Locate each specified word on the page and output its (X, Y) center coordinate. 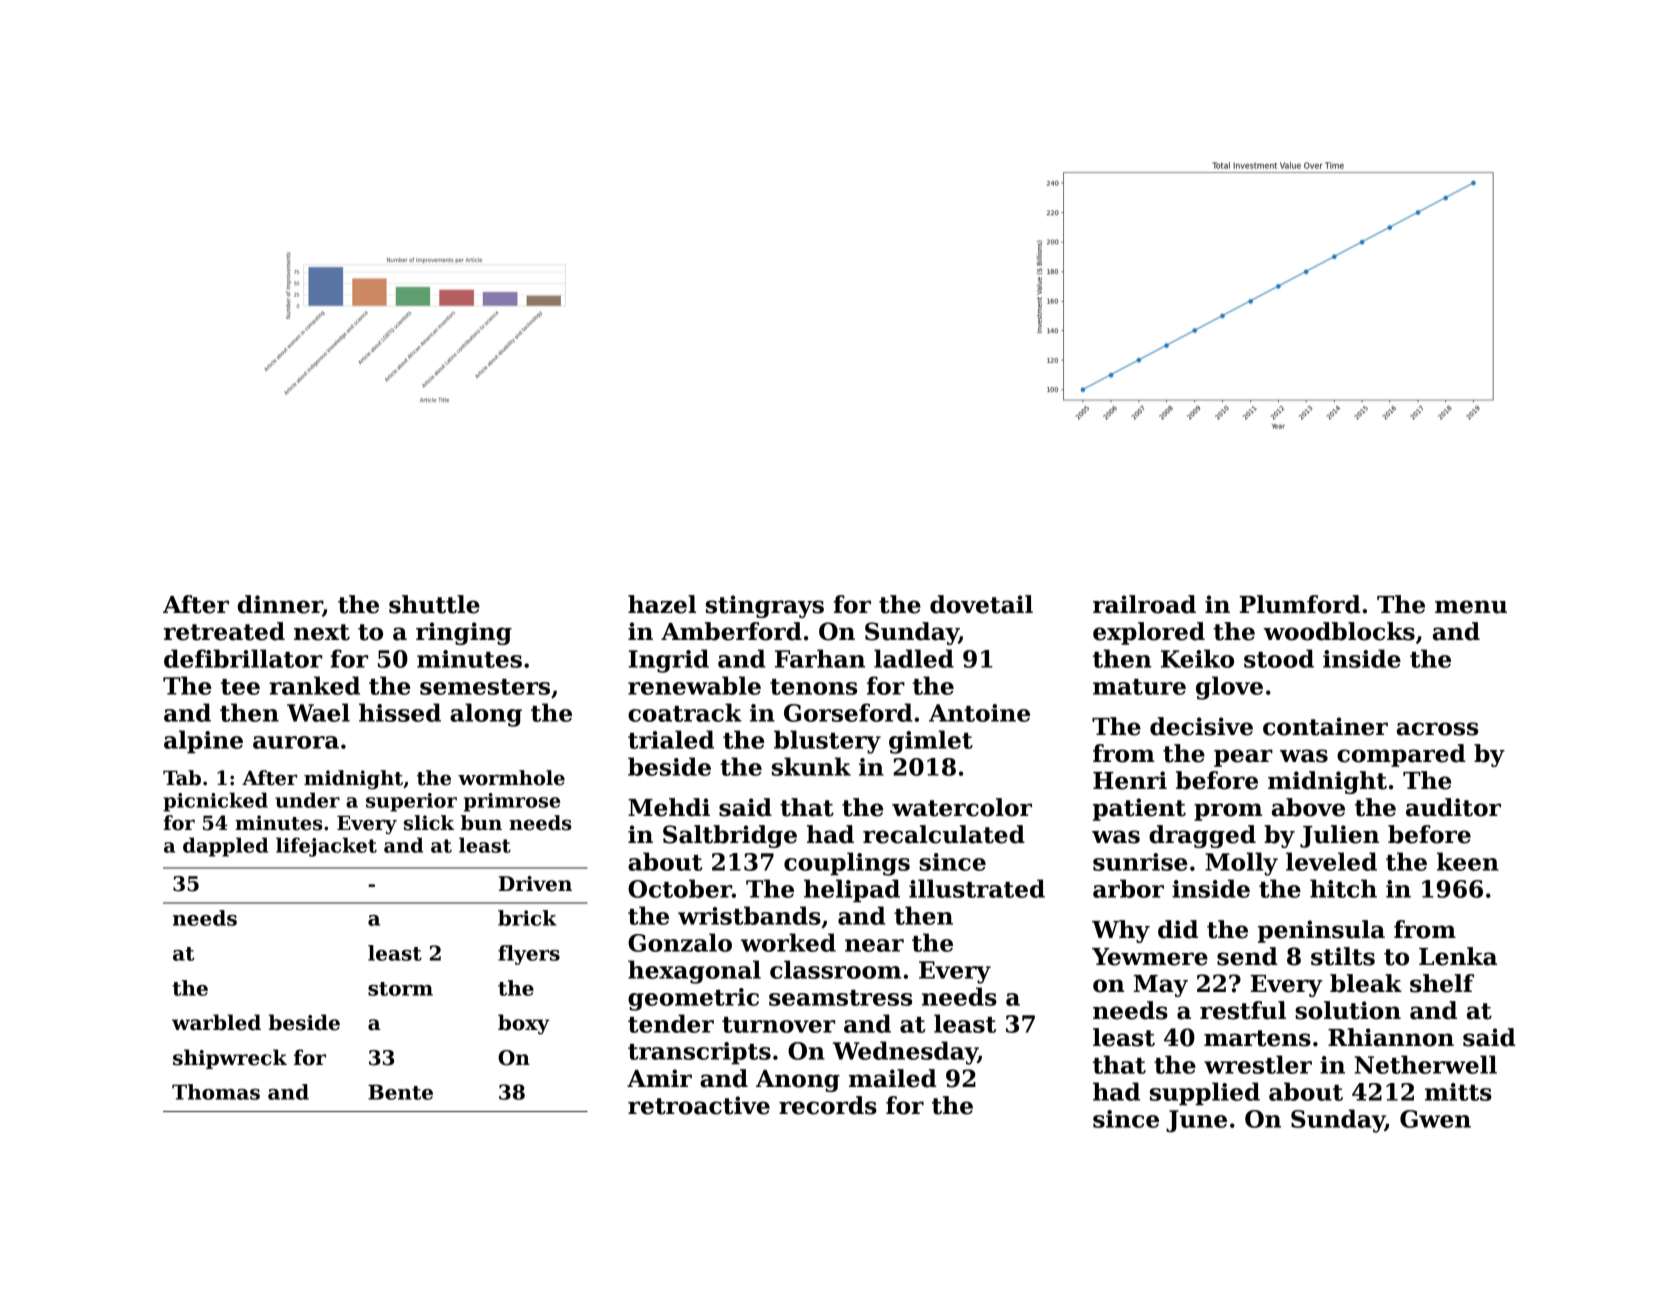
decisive (1201, 726)
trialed (671, 739)
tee (240, 687)
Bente (400, 1092)
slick (429, 823)
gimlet (931, 742)
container (1325, 726)
